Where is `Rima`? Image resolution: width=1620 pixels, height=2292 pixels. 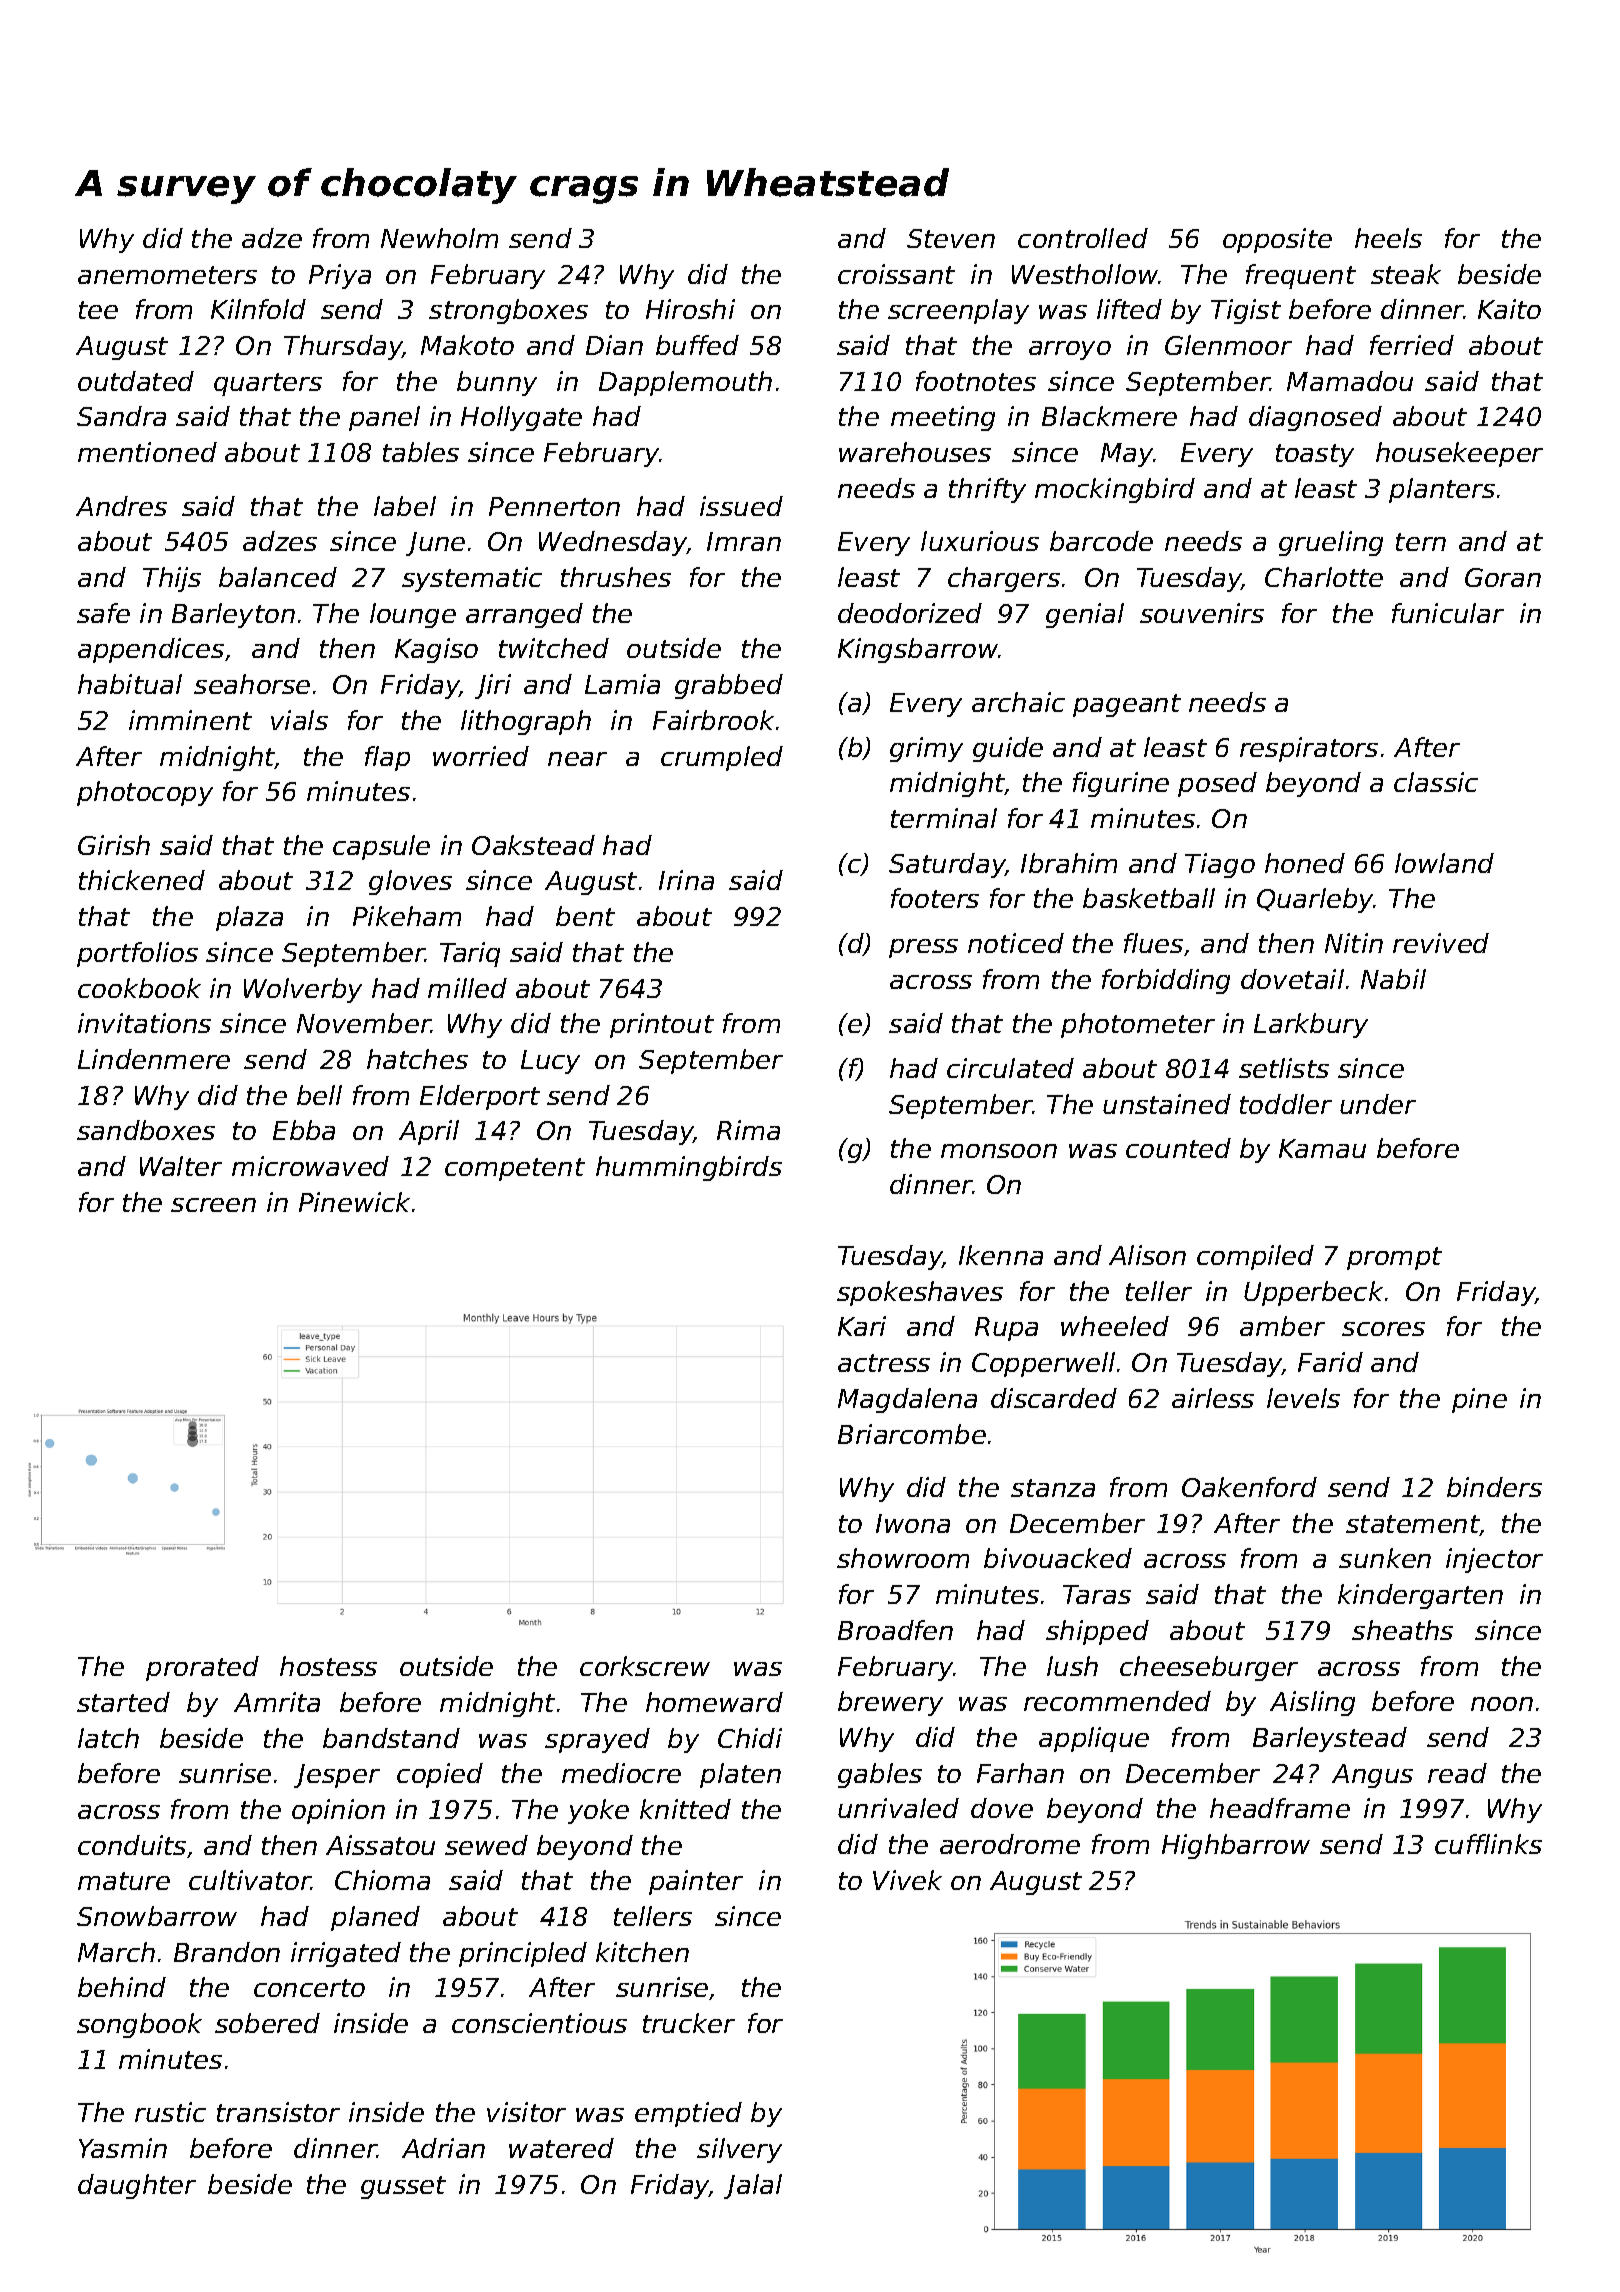
Rima is located at coordinates (748, 1130).
